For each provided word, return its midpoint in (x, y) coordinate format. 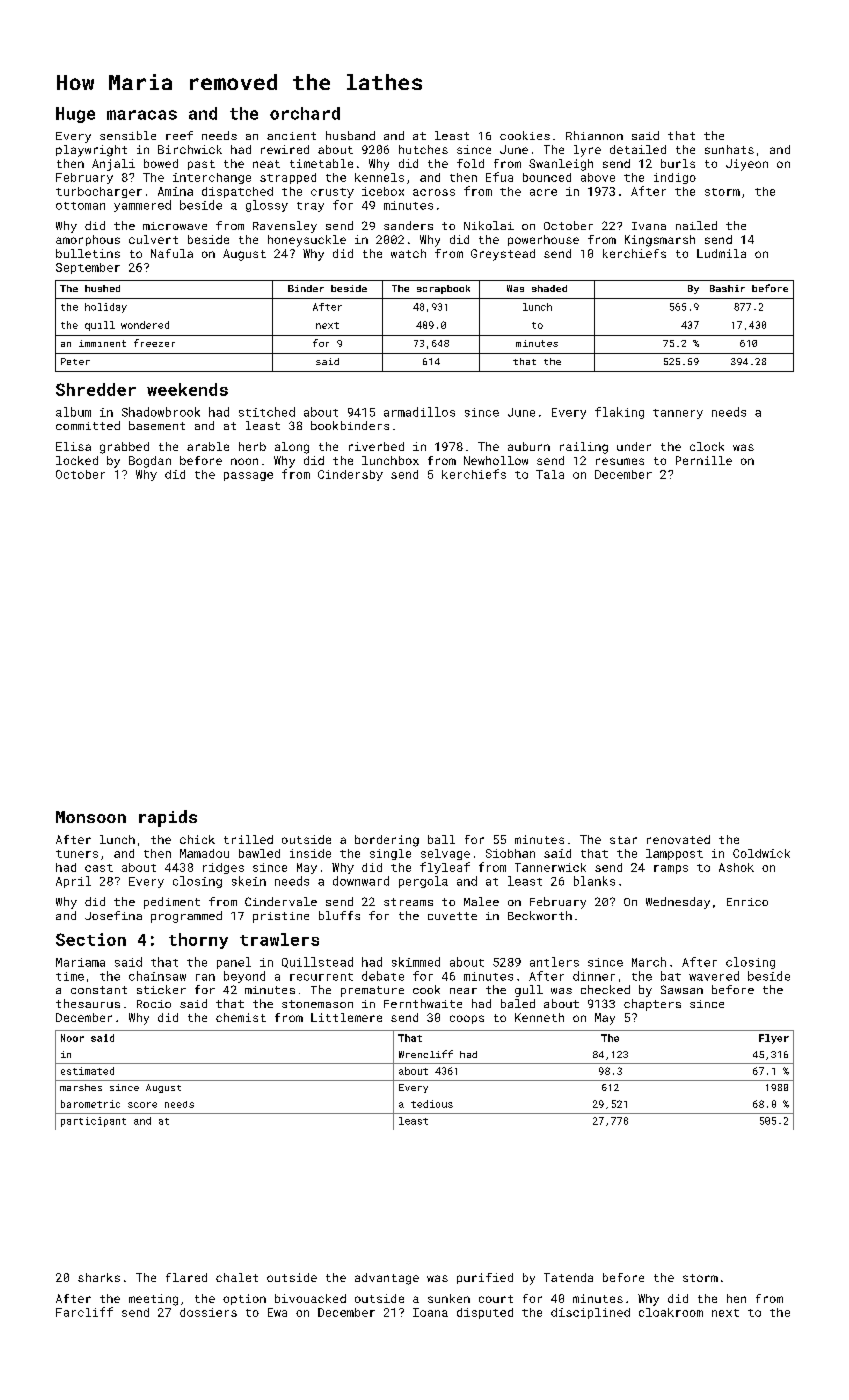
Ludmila (721, 253)
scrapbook (443, 289)
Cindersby (350, 475)
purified (485, 1278)
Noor (72, 1038)
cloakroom (671, 1312)
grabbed (124, 448)
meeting (153, 1300)
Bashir (727, 288)
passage (248, 476)
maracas (142, 115)
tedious (432, 1104)
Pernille (704, 460)
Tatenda (568, 1277)
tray (310, 207)
